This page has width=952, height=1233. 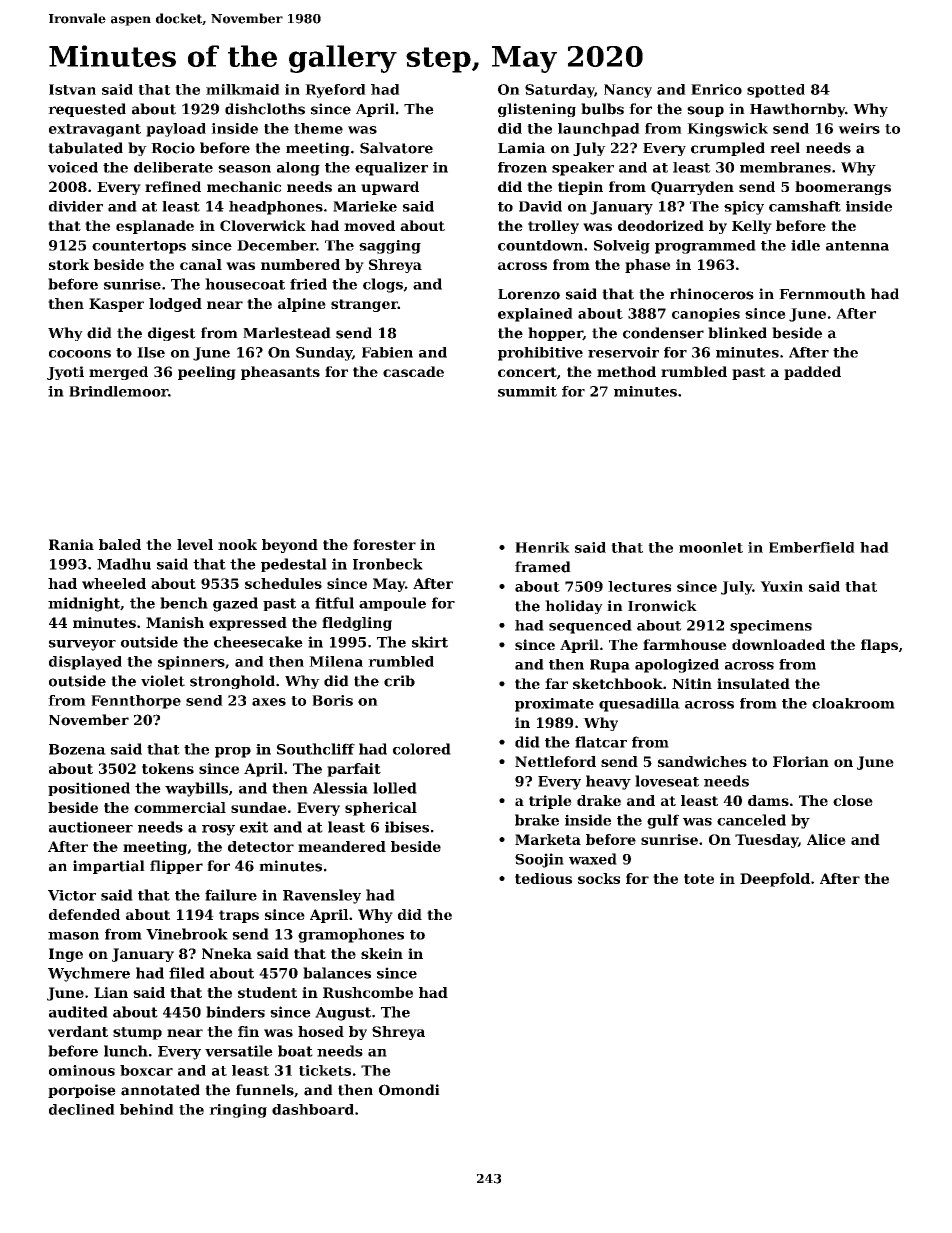 I want to click on Fernmouth, so click(x=822, y=294).
